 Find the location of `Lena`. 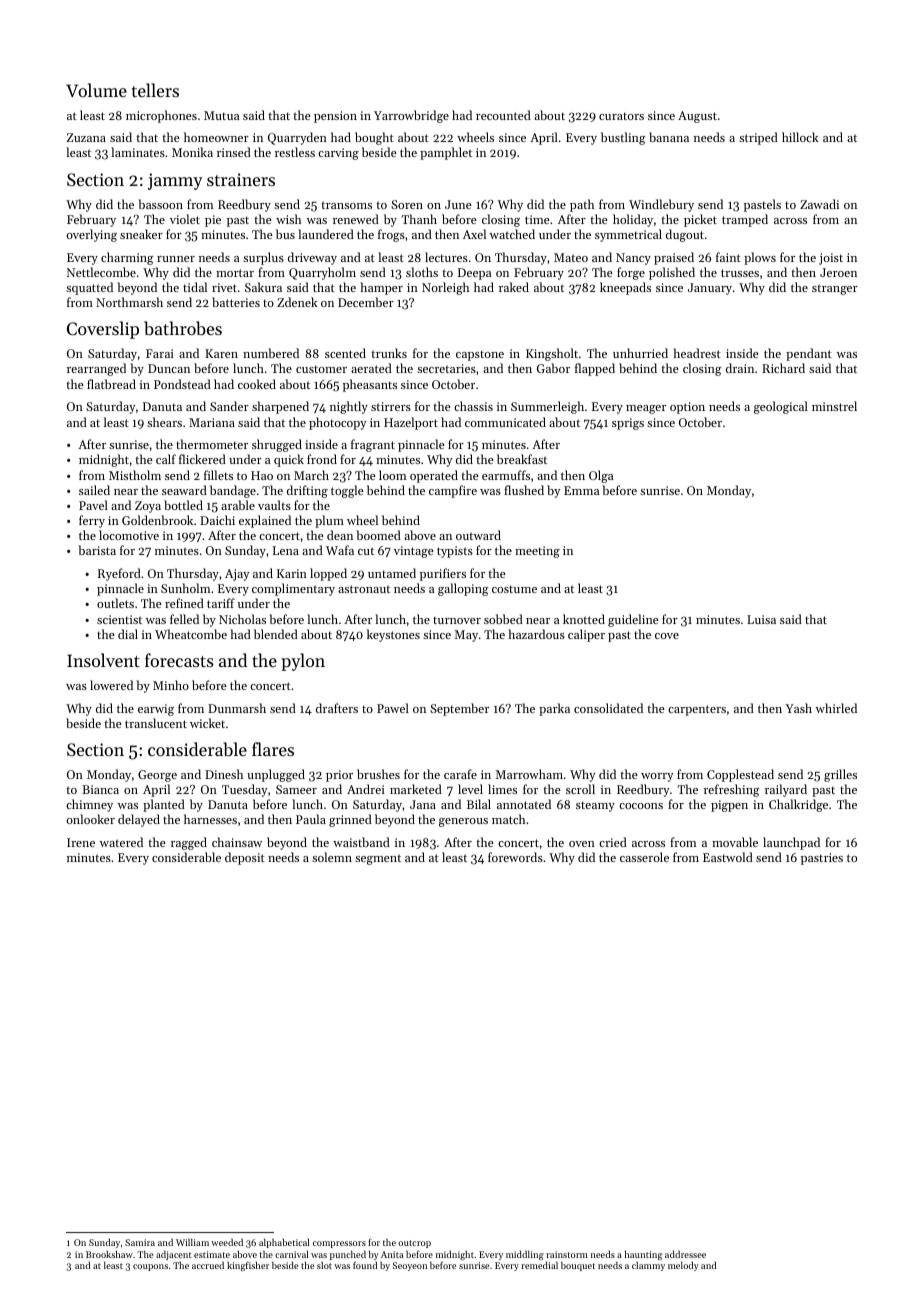

Lena is located at coordinates (286, 550).
